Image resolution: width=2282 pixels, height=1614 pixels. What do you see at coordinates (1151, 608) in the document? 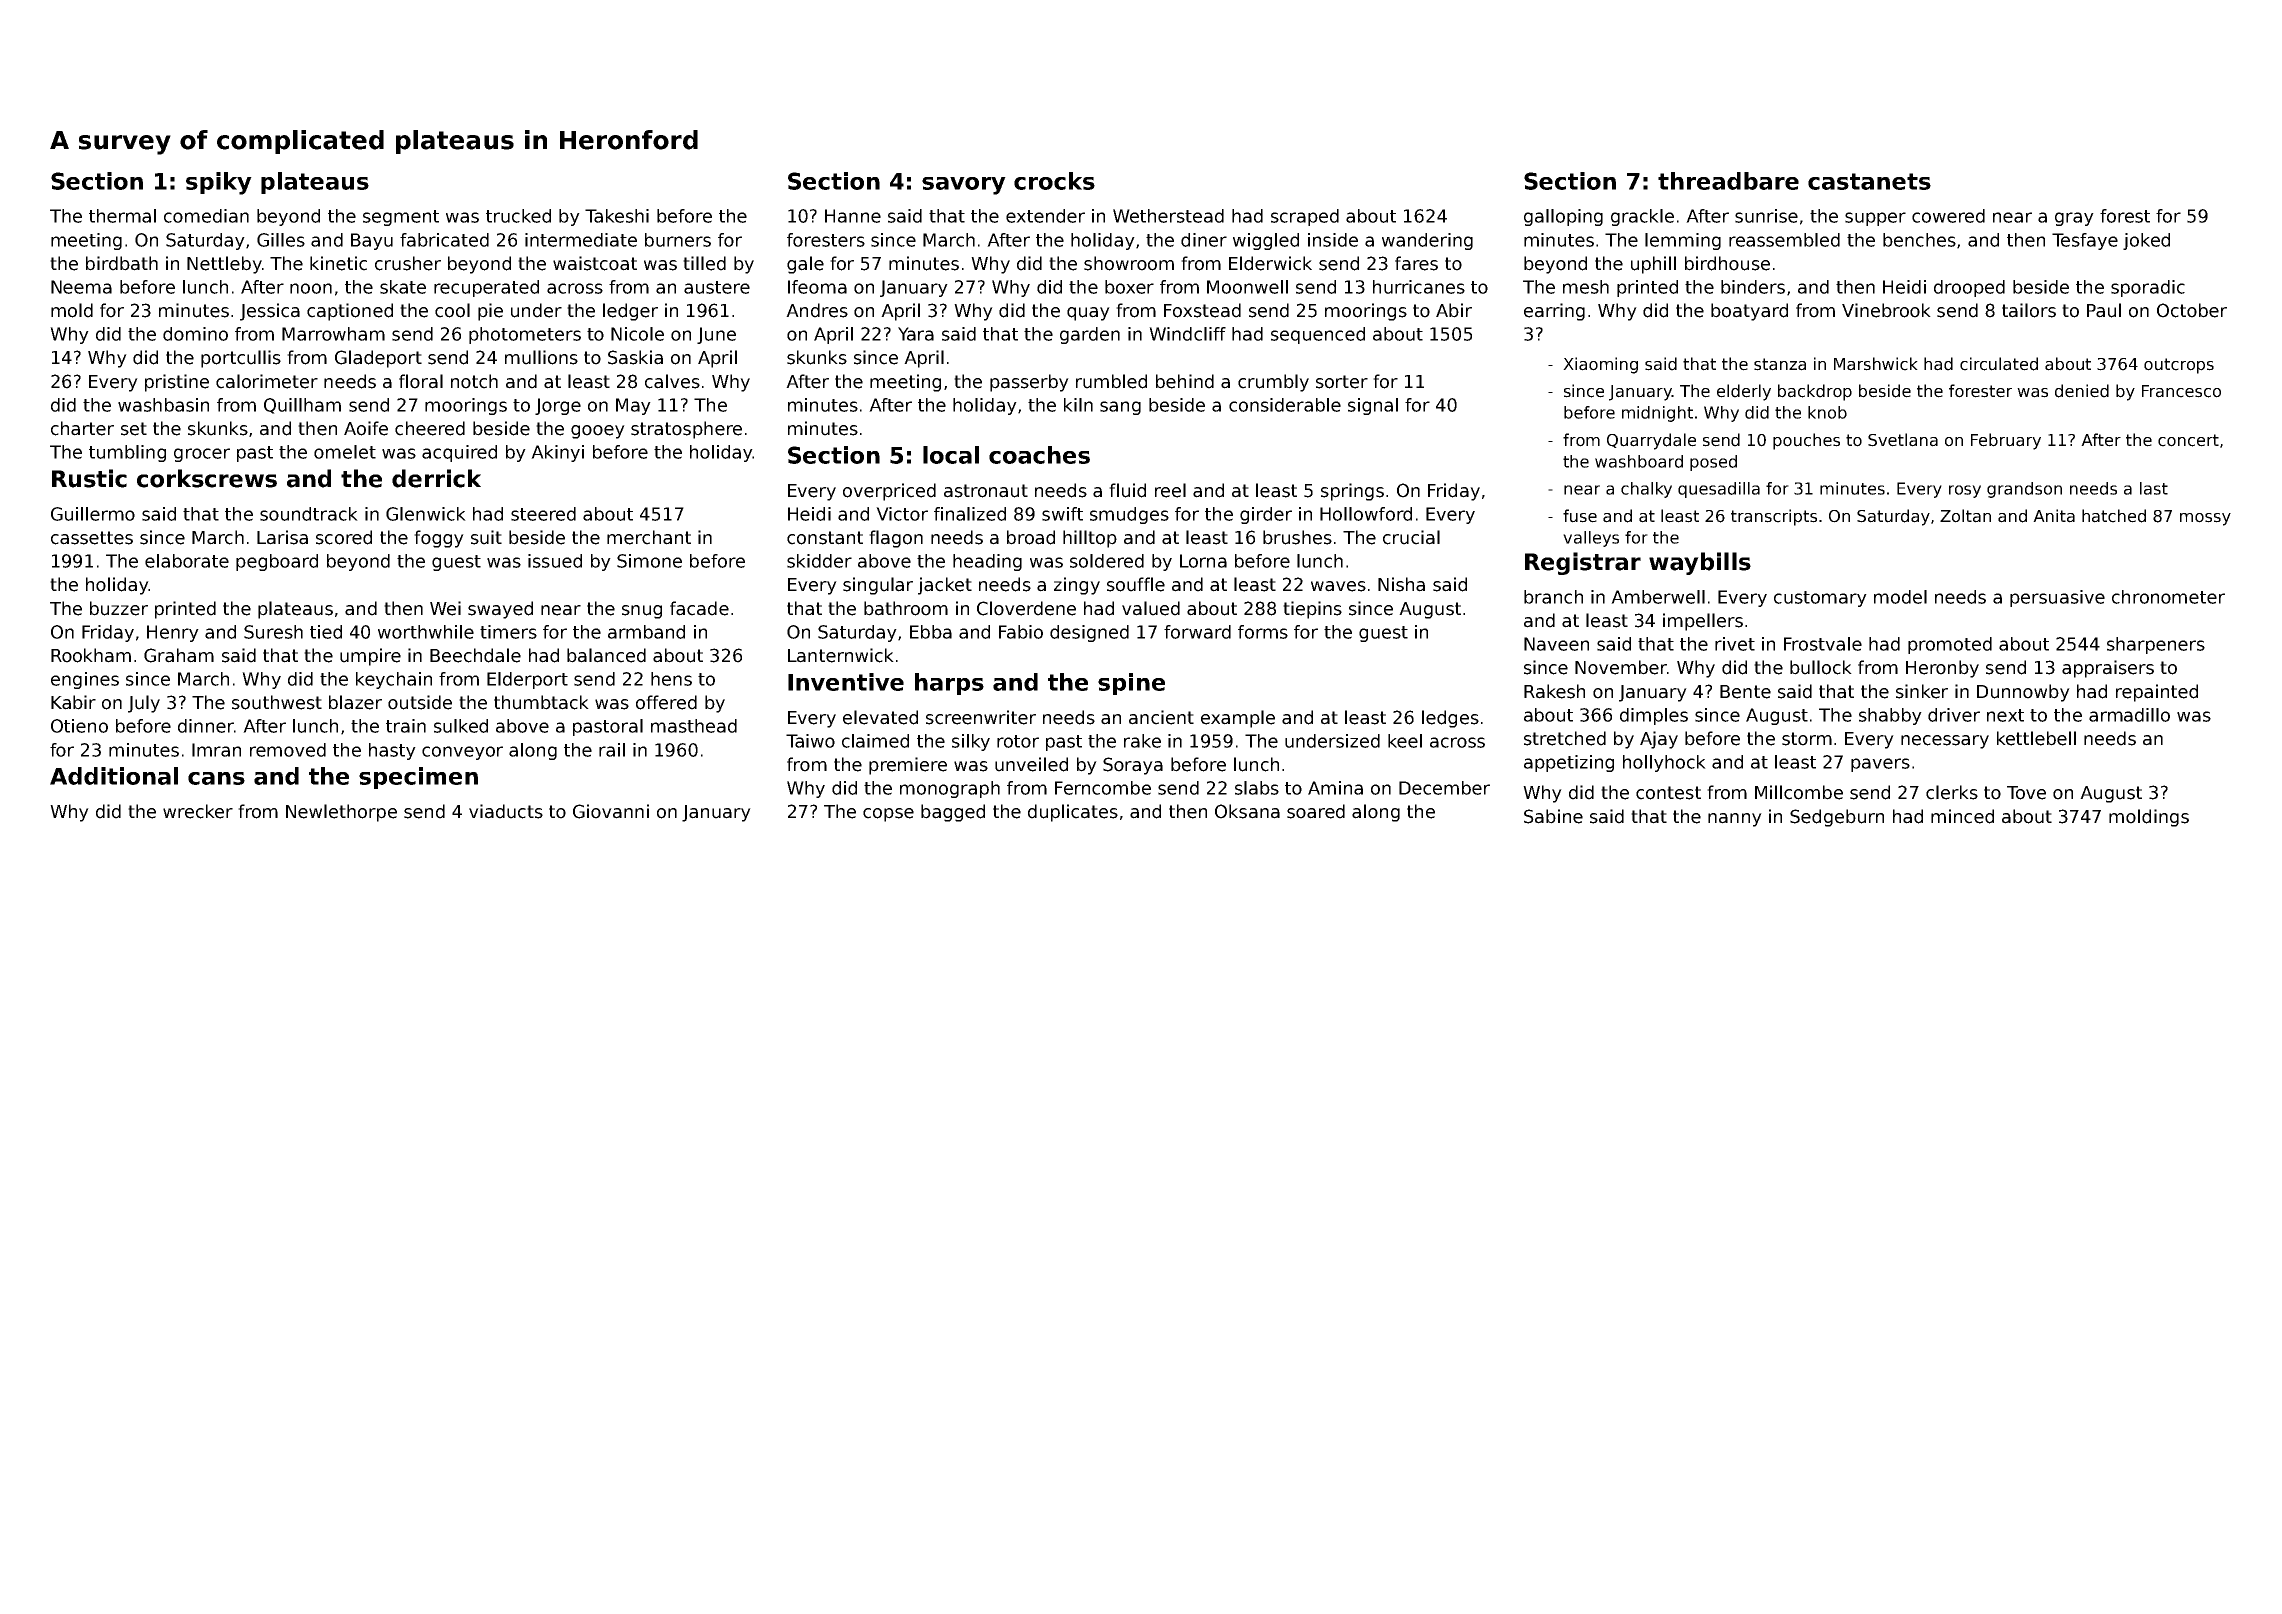
I see `valued` at bounding box center [1151, 608].
